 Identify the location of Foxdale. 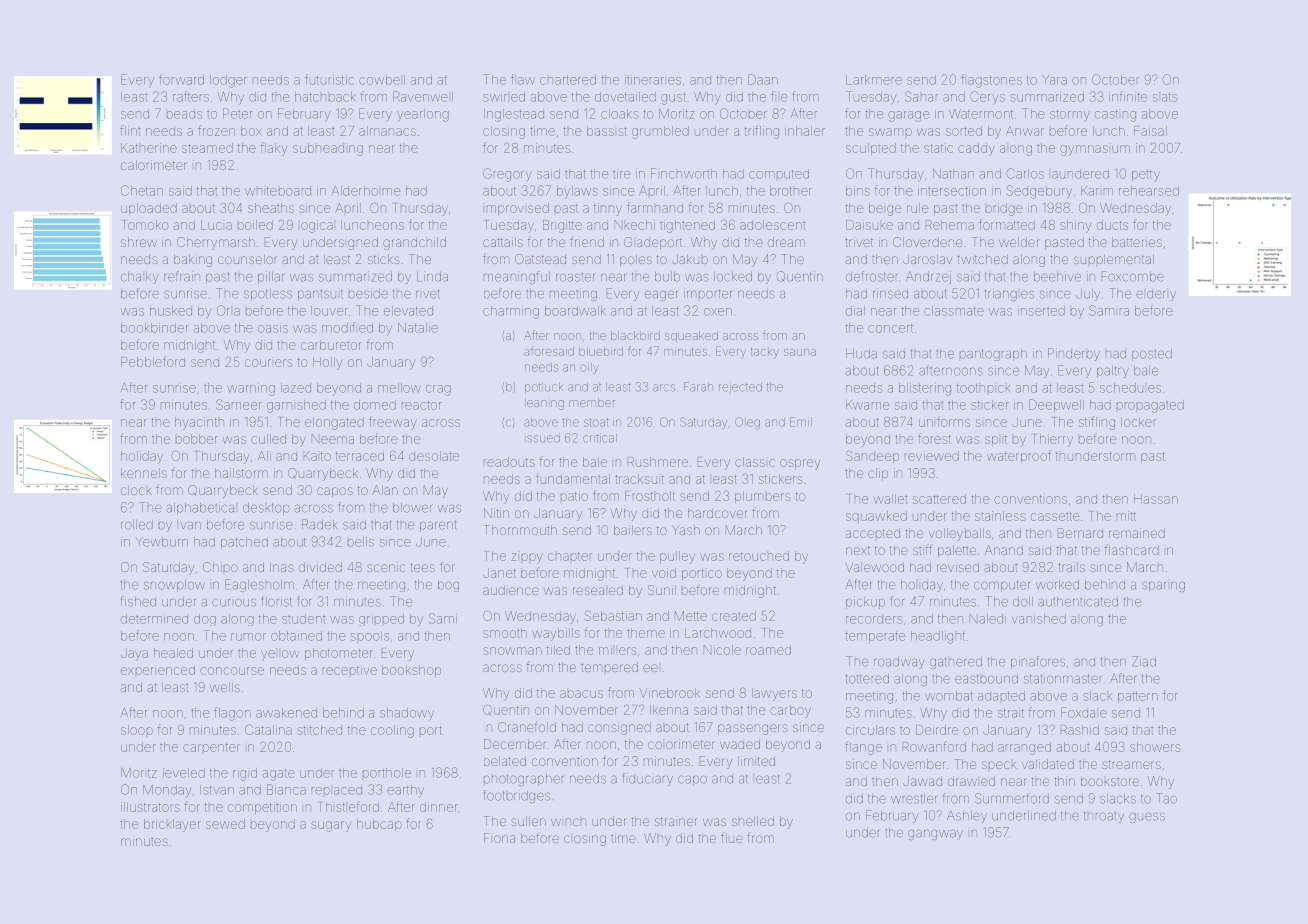
(1084, 712).
